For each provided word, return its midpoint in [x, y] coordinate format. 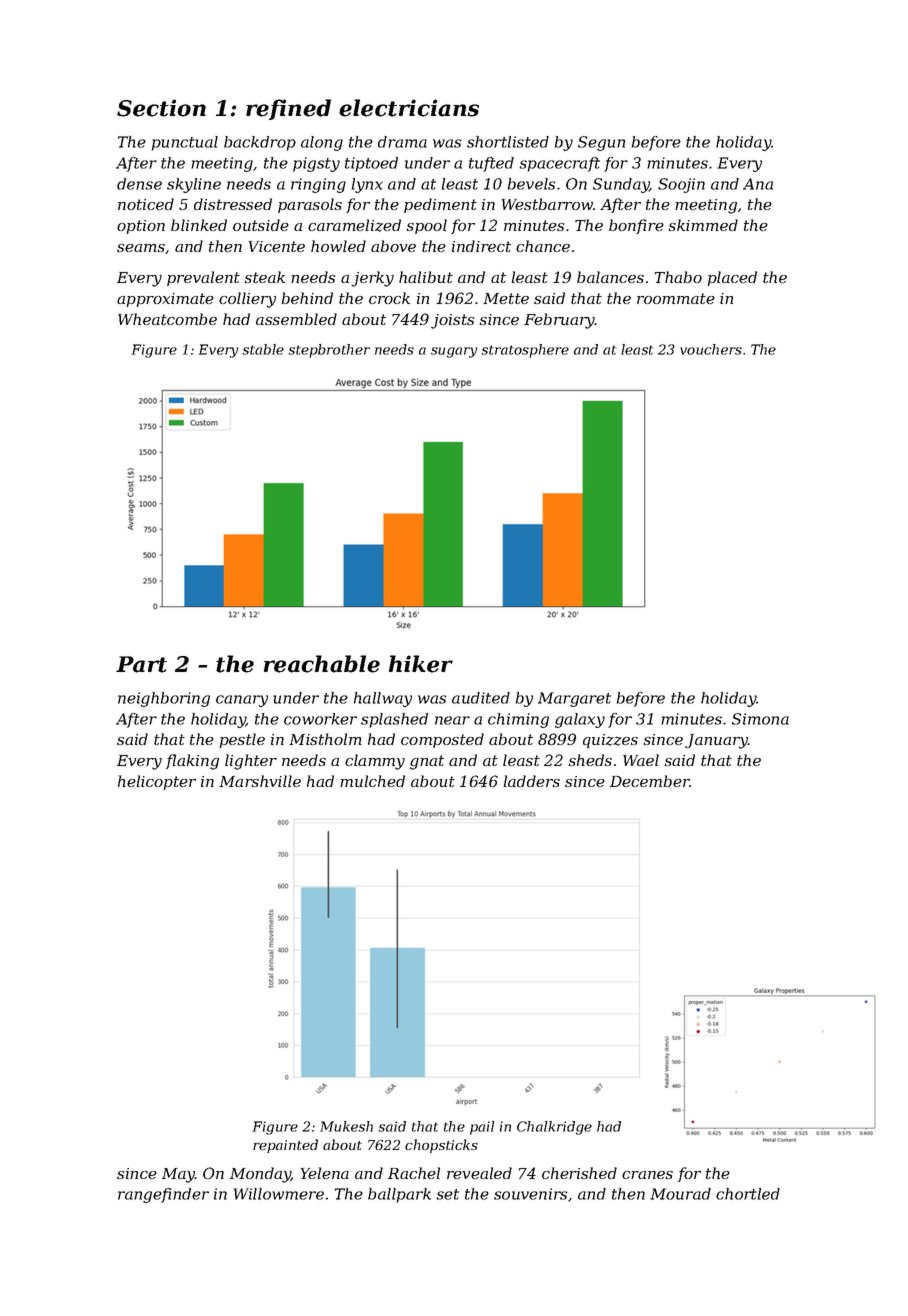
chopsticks [441, 1146]
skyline [194, 185]
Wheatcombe [167, 319]
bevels [532, 184]
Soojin [681, 185]
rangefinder [163, 1195]
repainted [285, 1146]
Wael [641, 760]
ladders [531, 781]
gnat [427, 762]
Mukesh [346, 1126]
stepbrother [329, 351]
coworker [320, 719]
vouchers [711, 349]
